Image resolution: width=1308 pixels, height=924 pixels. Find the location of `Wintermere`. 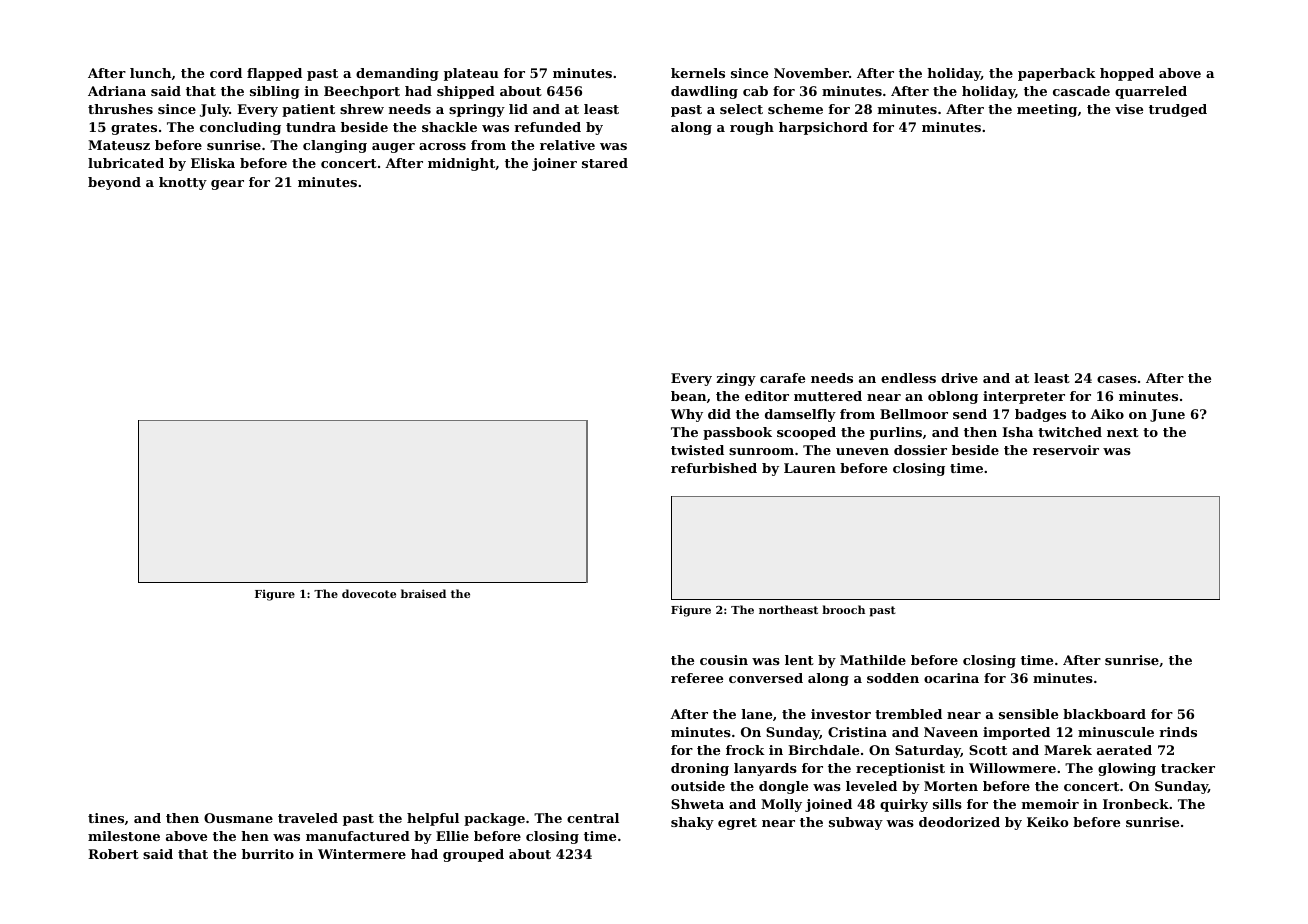

Wintermere is located at coordinates (362, 854).
